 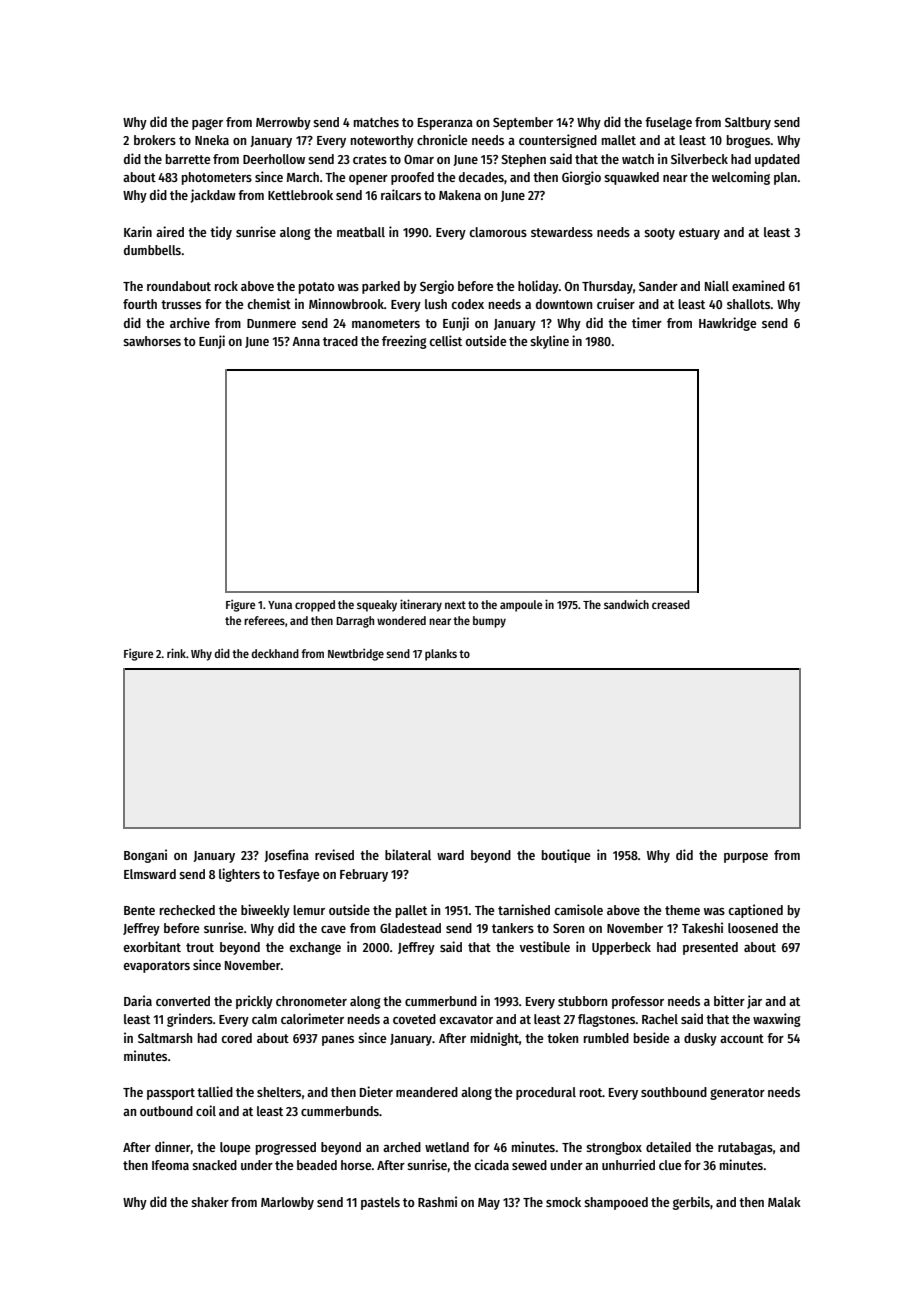 I want to click on examined, so click(x=758, y=285).
